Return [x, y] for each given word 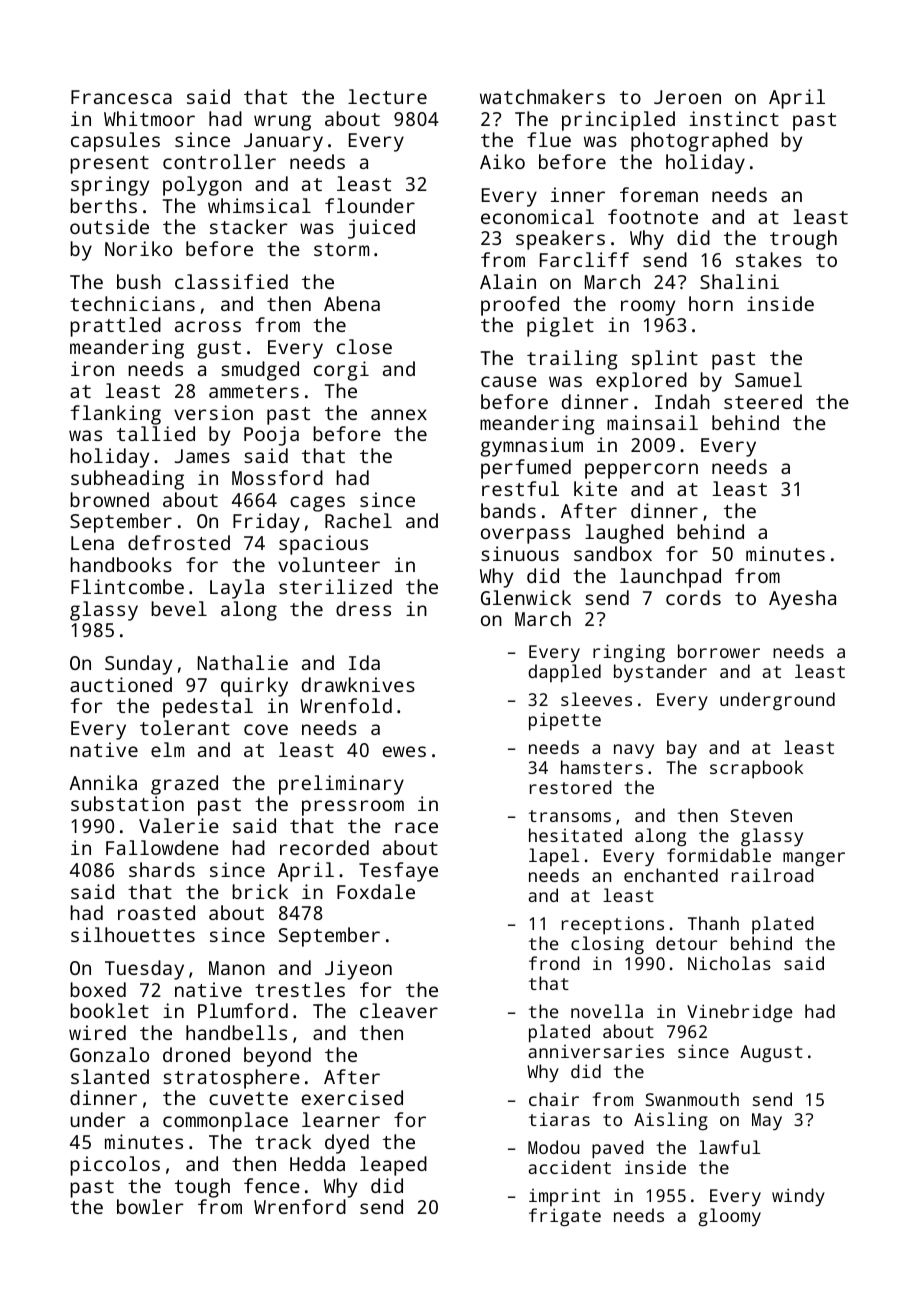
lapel [554, 857]
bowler [150, 1206]
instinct [734, 118]
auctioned [121, 684]
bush [139, 281]
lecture [387, 96]
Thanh [713, 923]
